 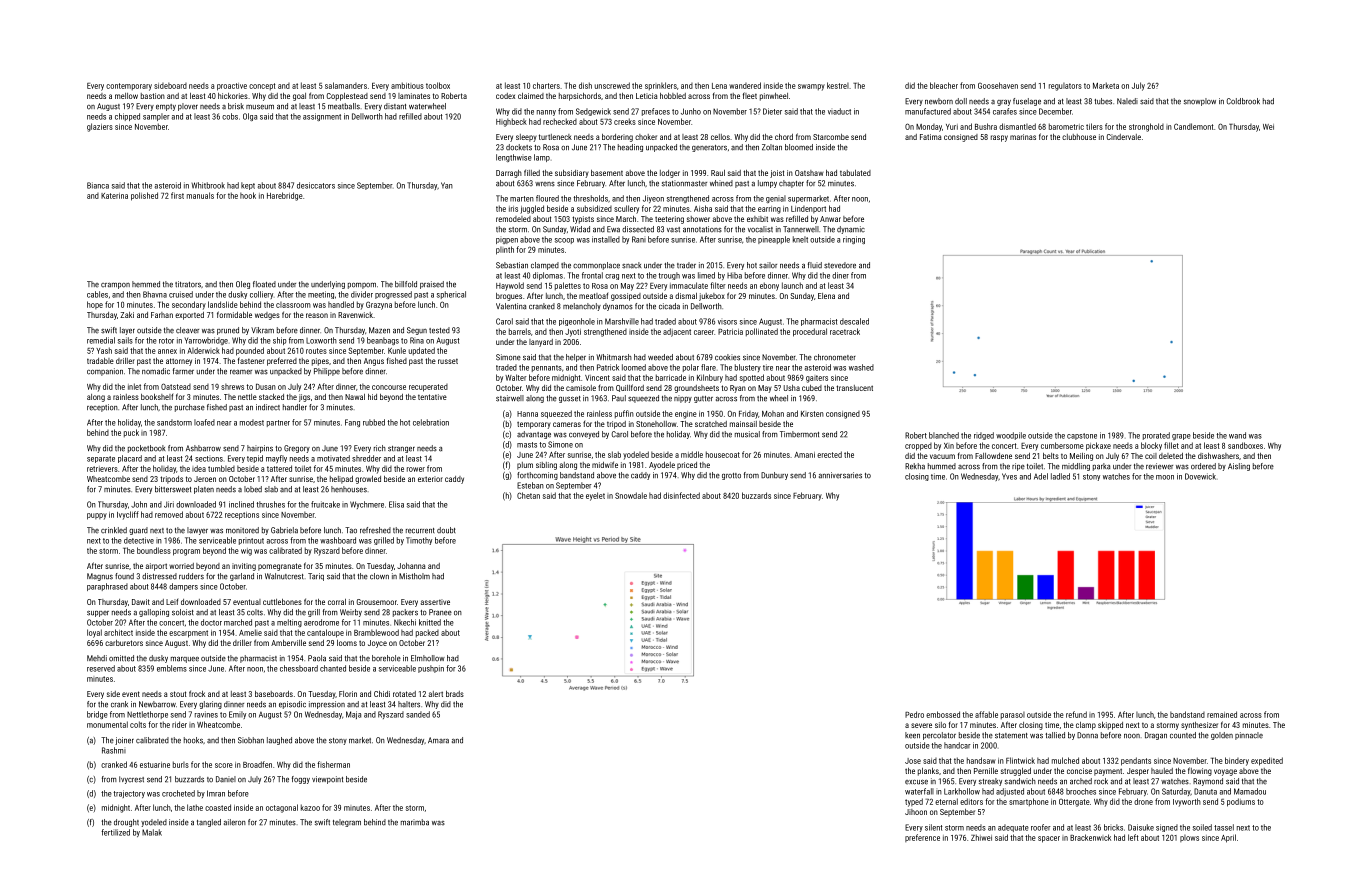 What do you see at coordinates (711, 424) in the screenshot?
I see `scratched` at bounding box center [711, 424].
